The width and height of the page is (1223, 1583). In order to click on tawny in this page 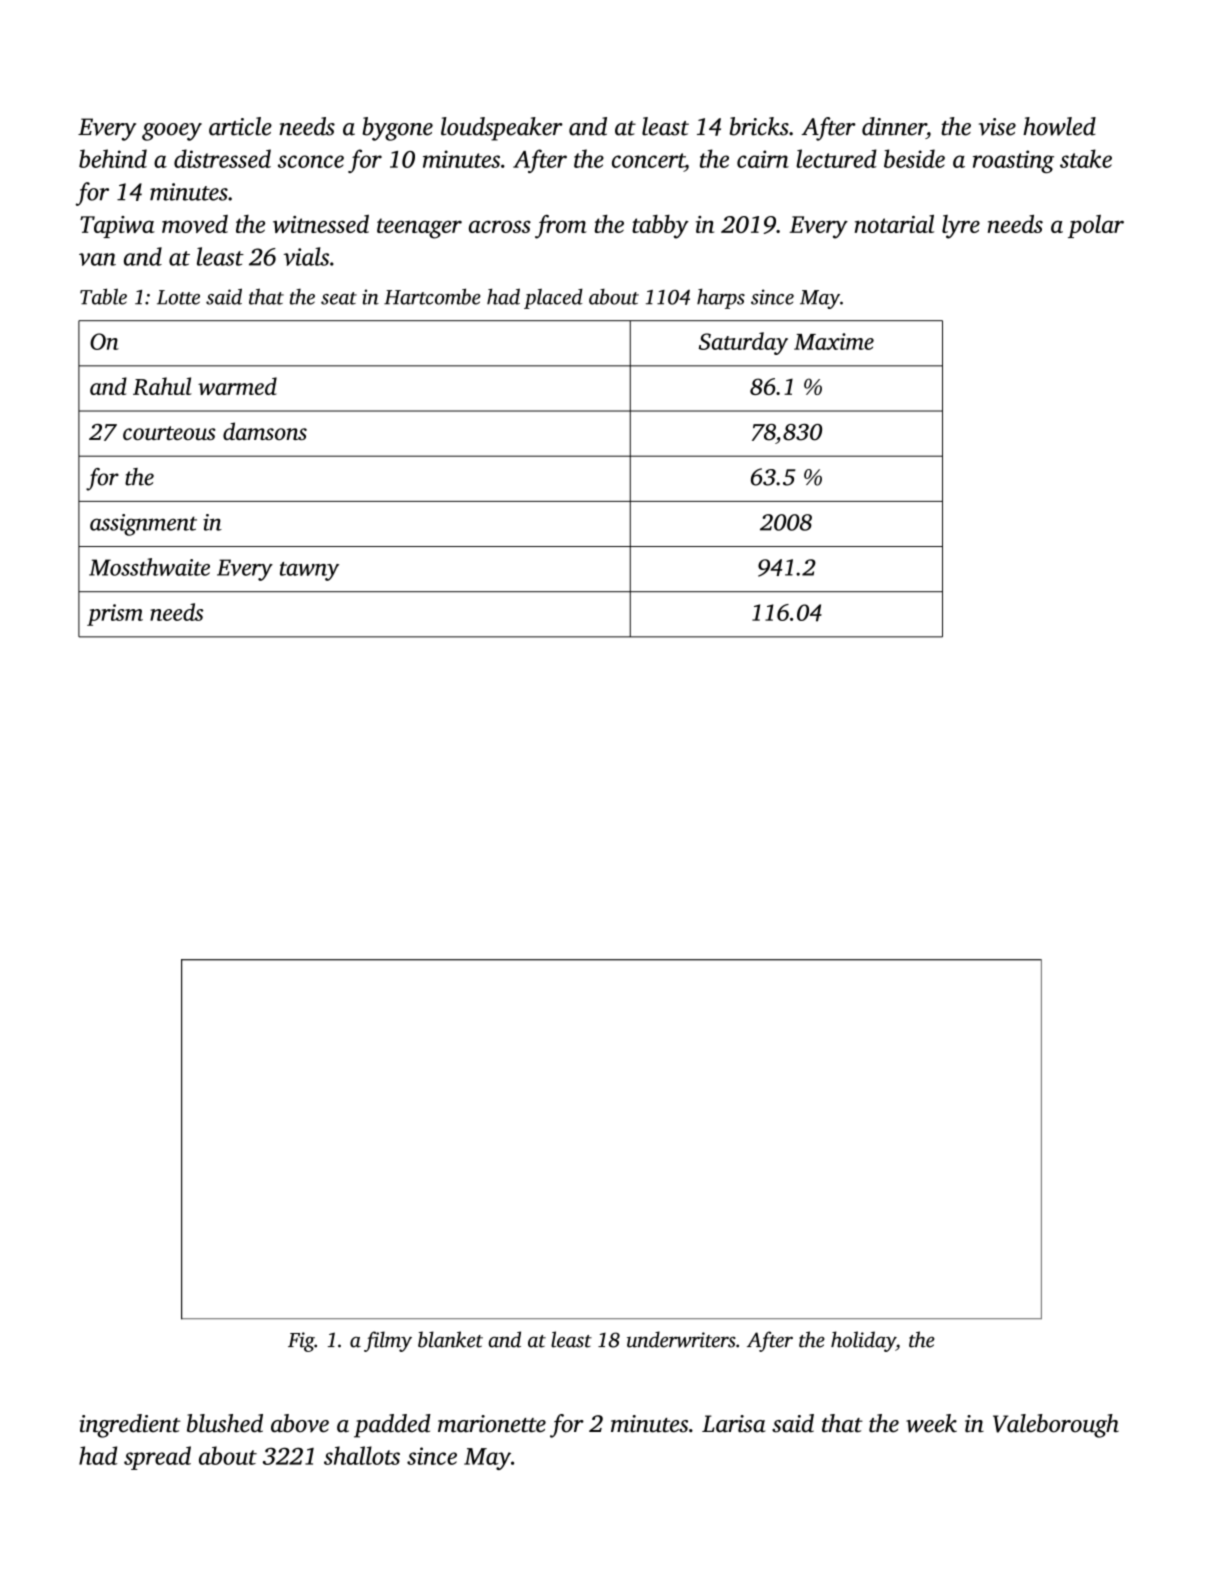, I will do `click(309, 571)`.
